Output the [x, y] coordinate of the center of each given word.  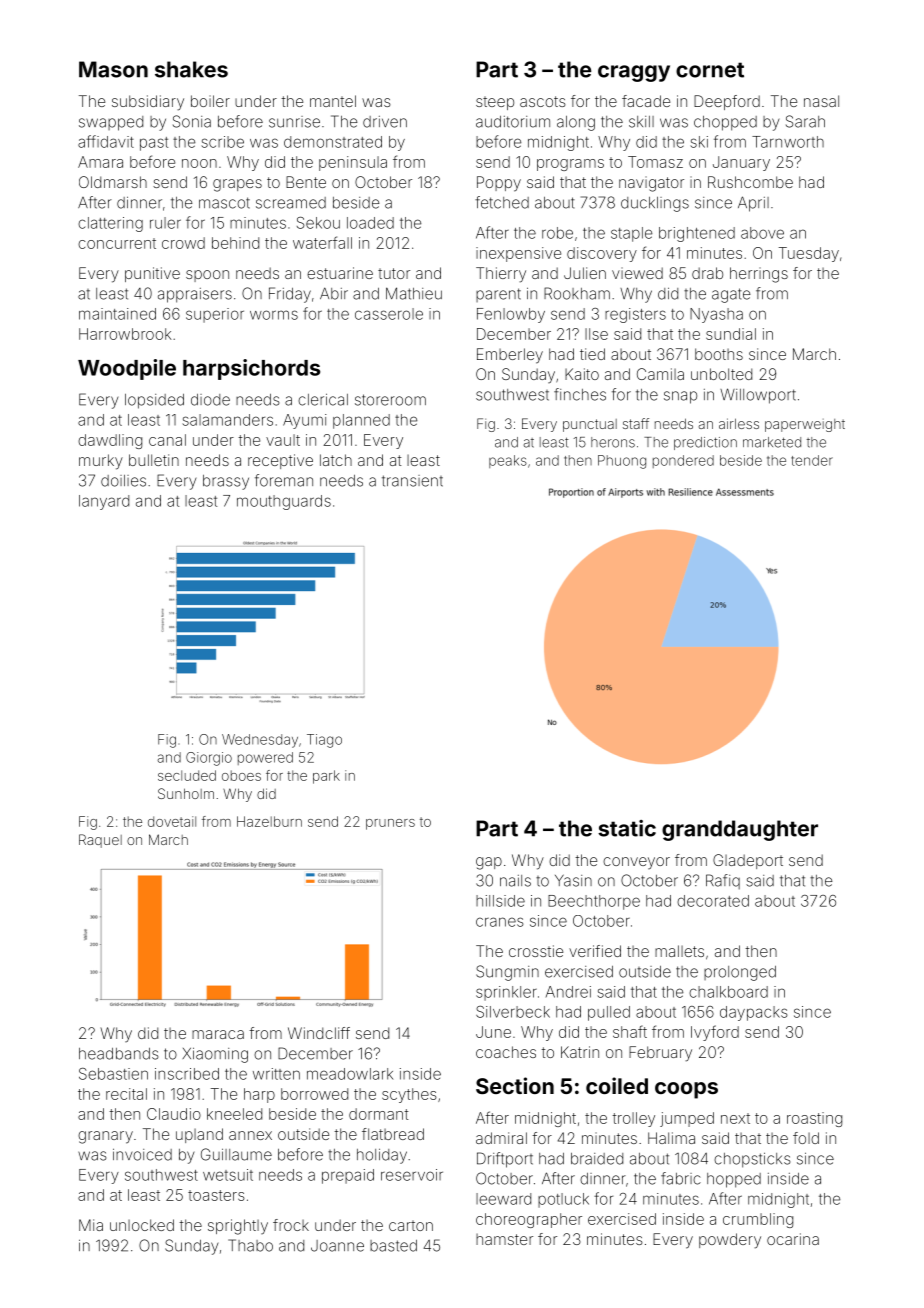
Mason [113, 69]
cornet [710, 70]
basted [393, 1246]
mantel [333, 101]
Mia [91, 1225]
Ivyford [715, 1033]
